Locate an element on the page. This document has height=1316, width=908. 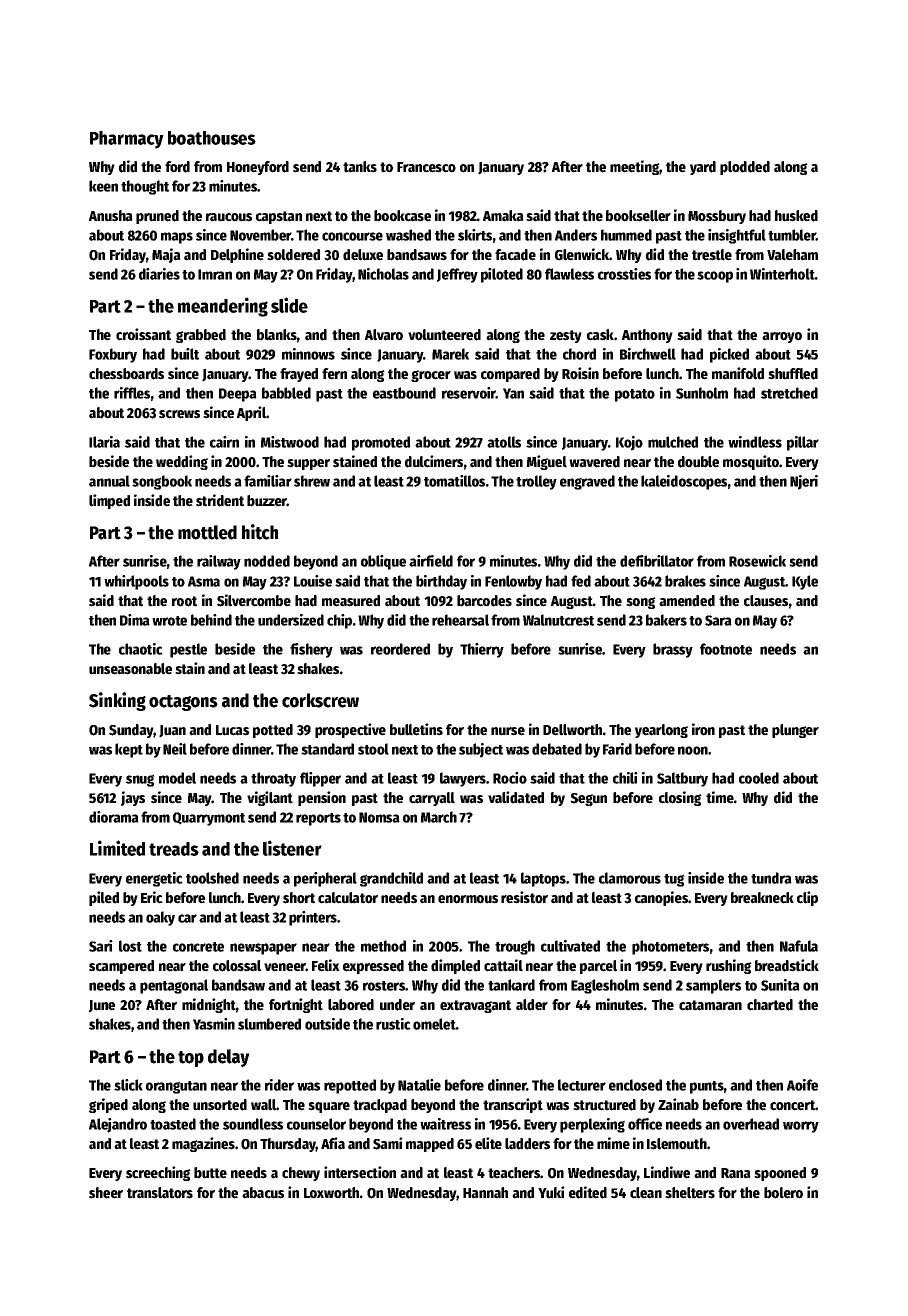
rosters is located at coordinates (384, 986).
